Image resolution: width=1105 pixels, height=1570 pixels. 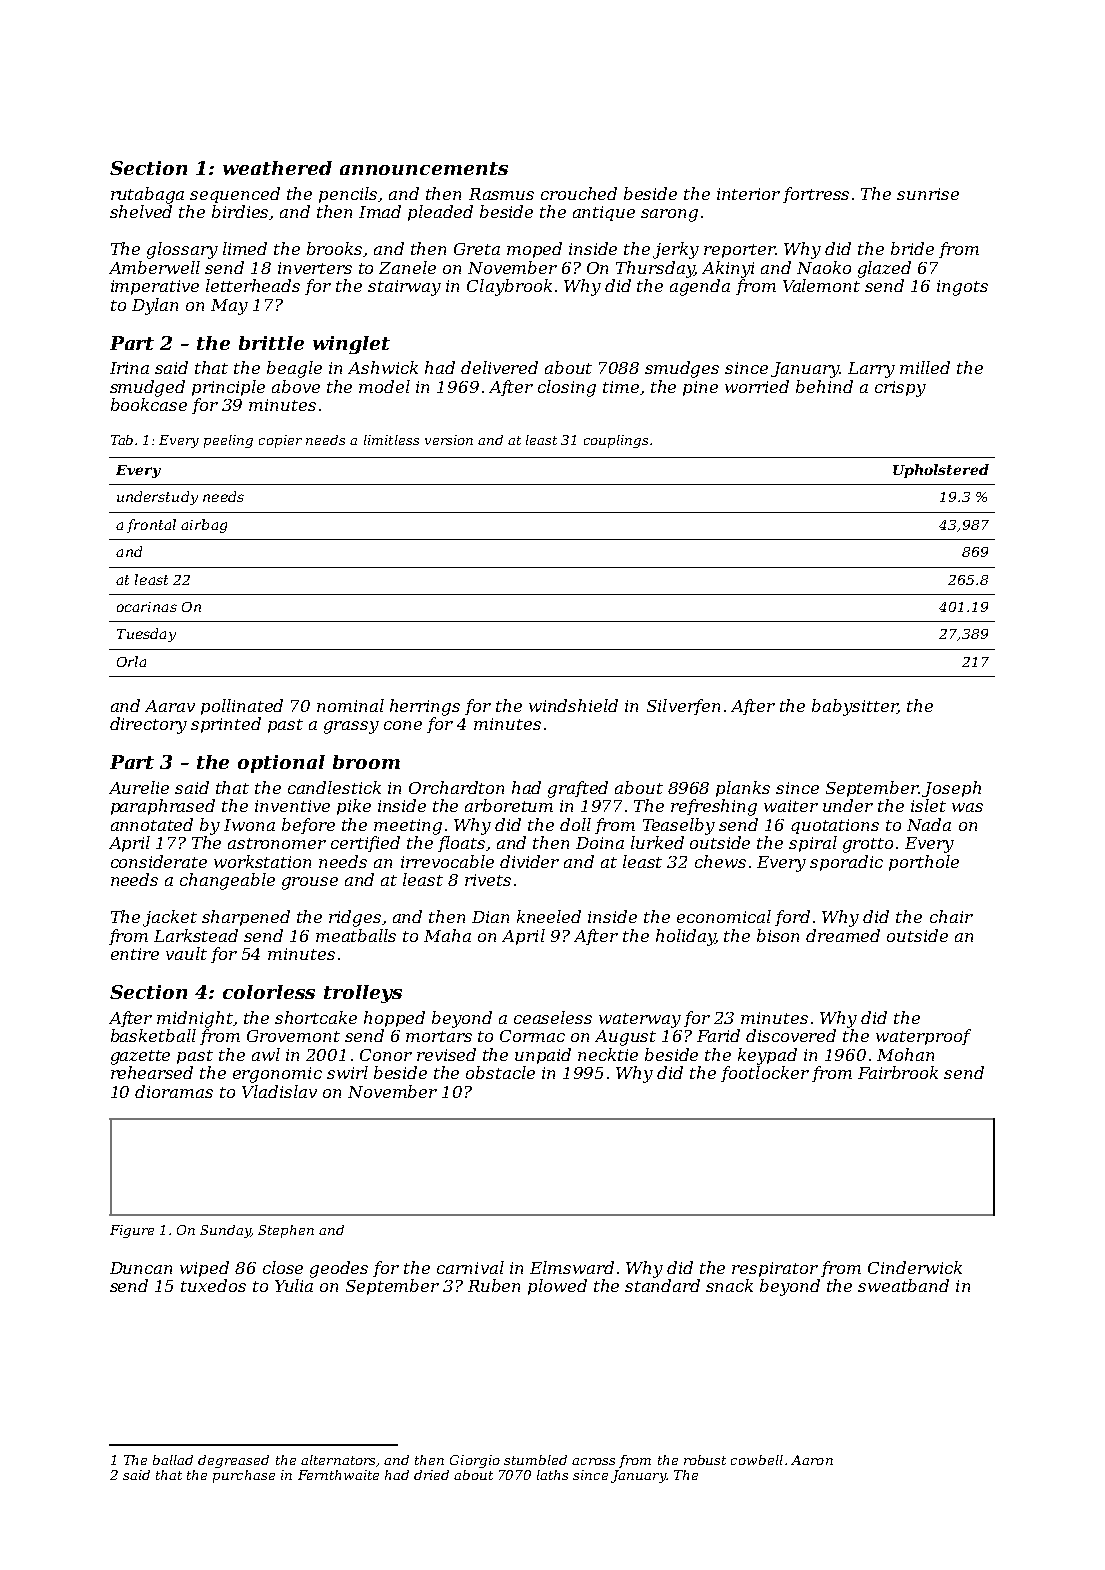 I want to click on stairway, so click(x=404, y=288).
